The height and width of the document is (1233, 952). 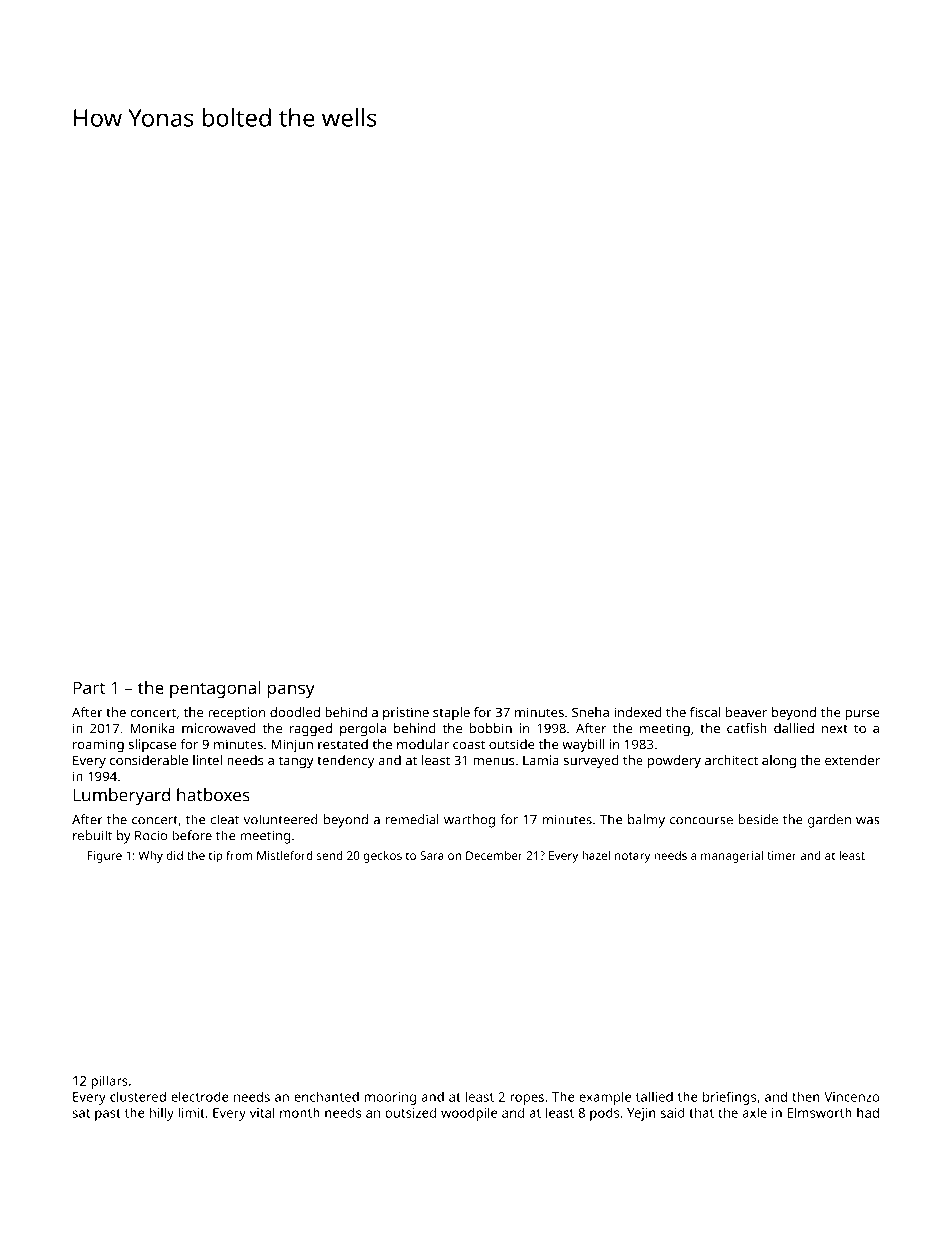 What do you see at coordinates (109, 1082) in the document?
I see `pillars` at bounding box center [109, 1082].
